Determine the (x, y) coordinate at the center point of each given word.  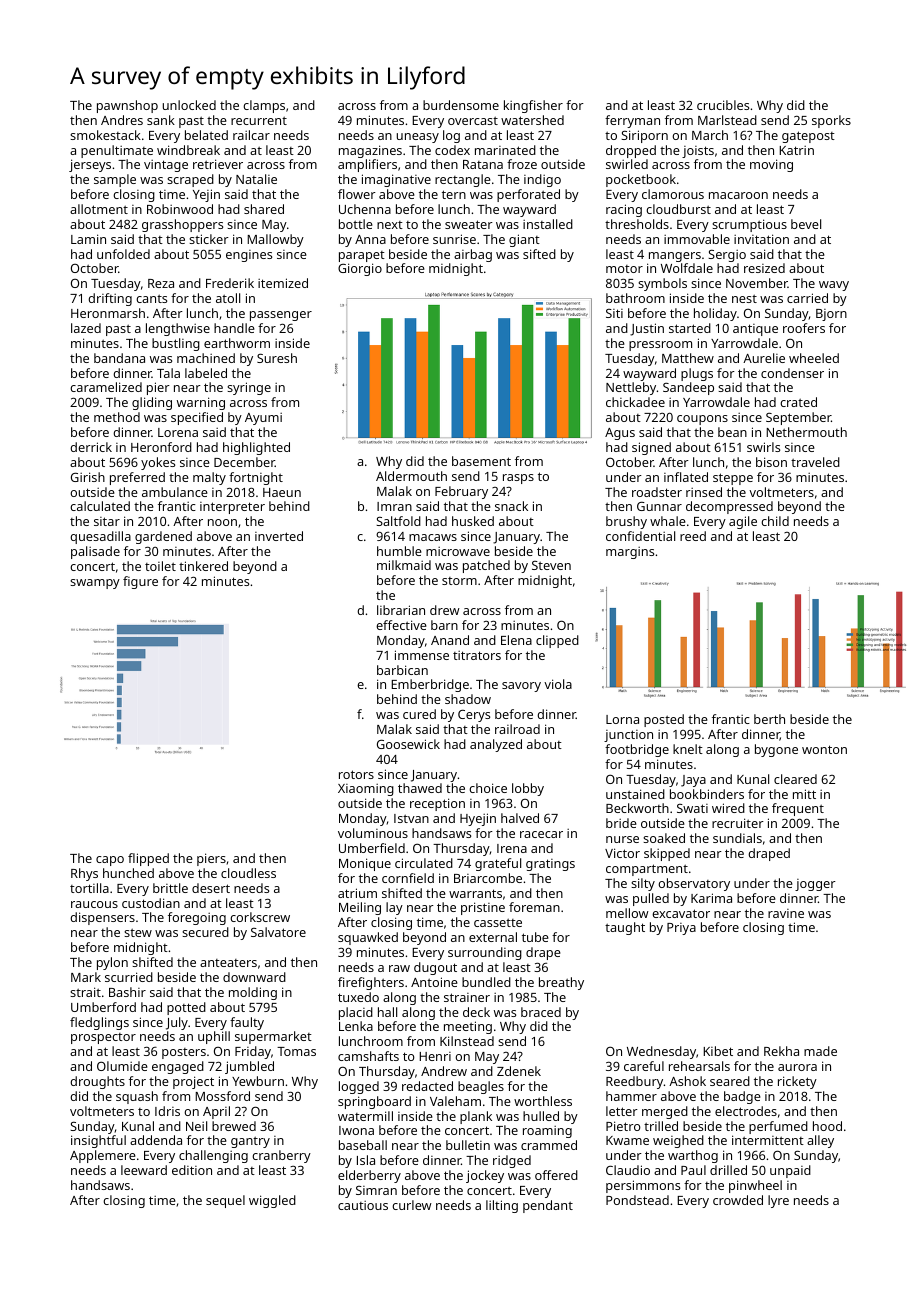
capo (110, 861)
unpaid (790, 1171)
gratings (550, 865)
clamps (264, 106)
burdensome (461, 105)
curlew (412, 1205)
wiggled (272, 1201)
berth (769, 719)
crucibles (723, 105)
